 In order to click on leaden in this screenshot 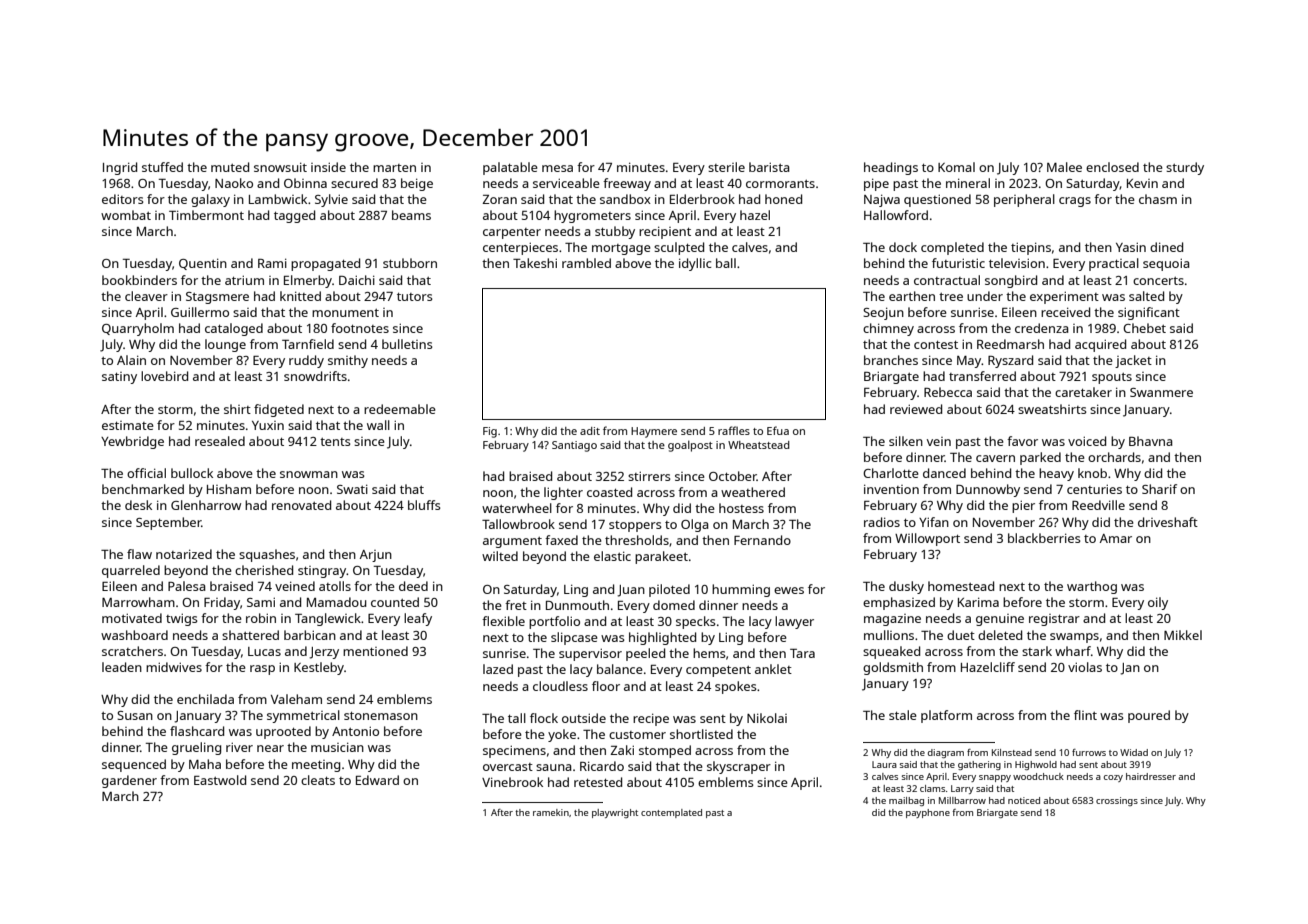, I will do `click(122, 667)`.
